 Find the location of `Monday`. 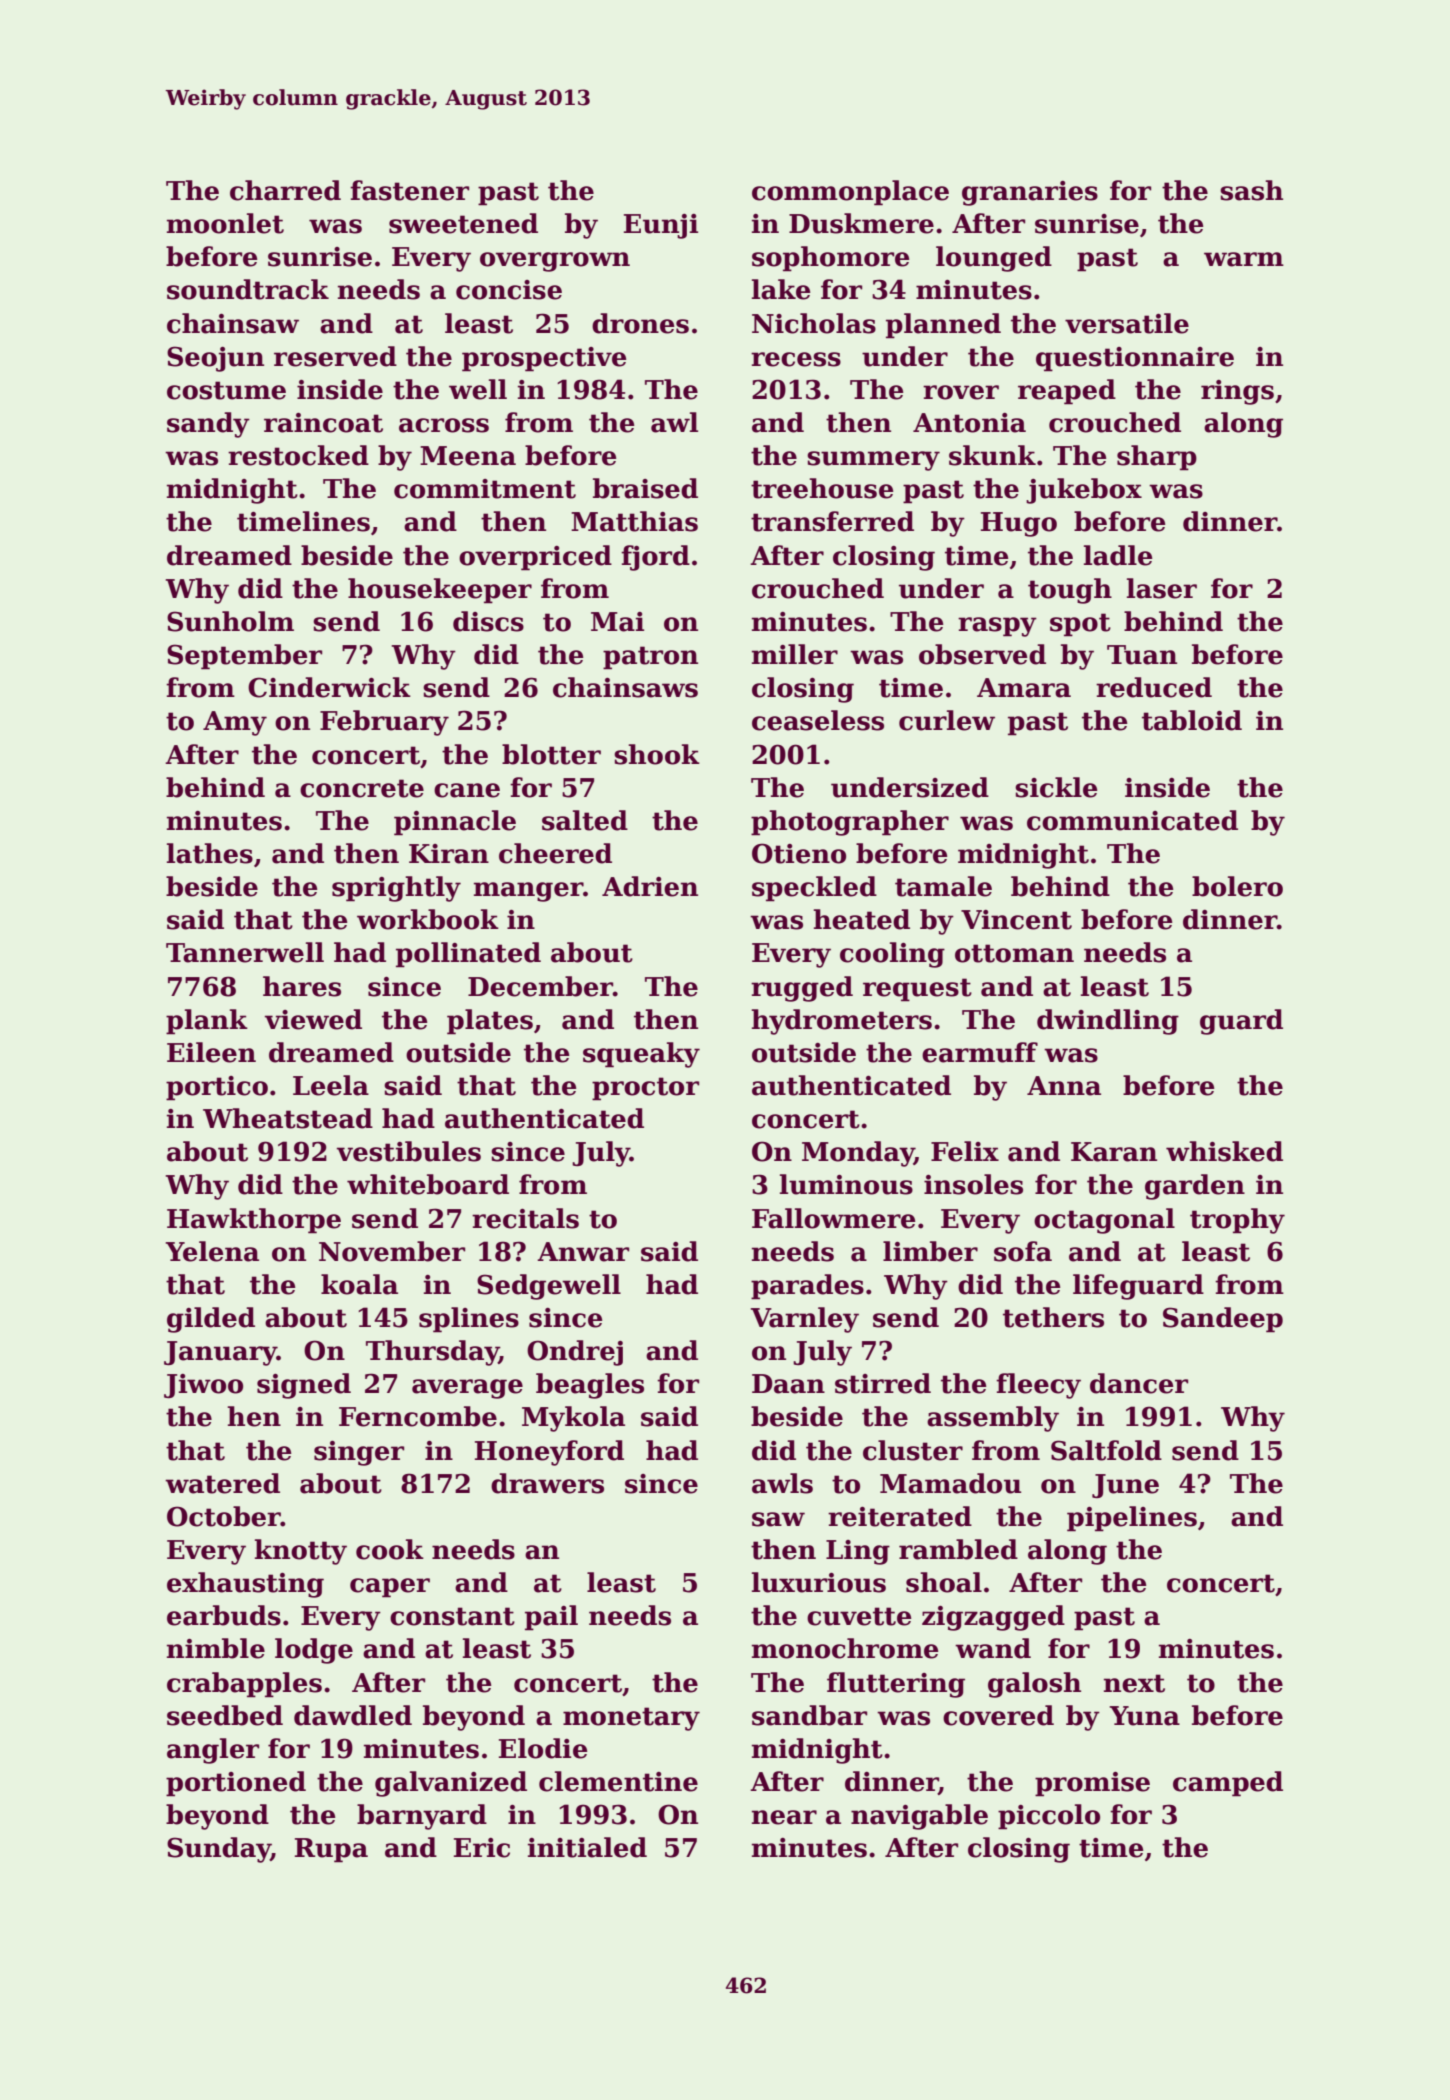

Monday is located at coordinates (858, 1154).
